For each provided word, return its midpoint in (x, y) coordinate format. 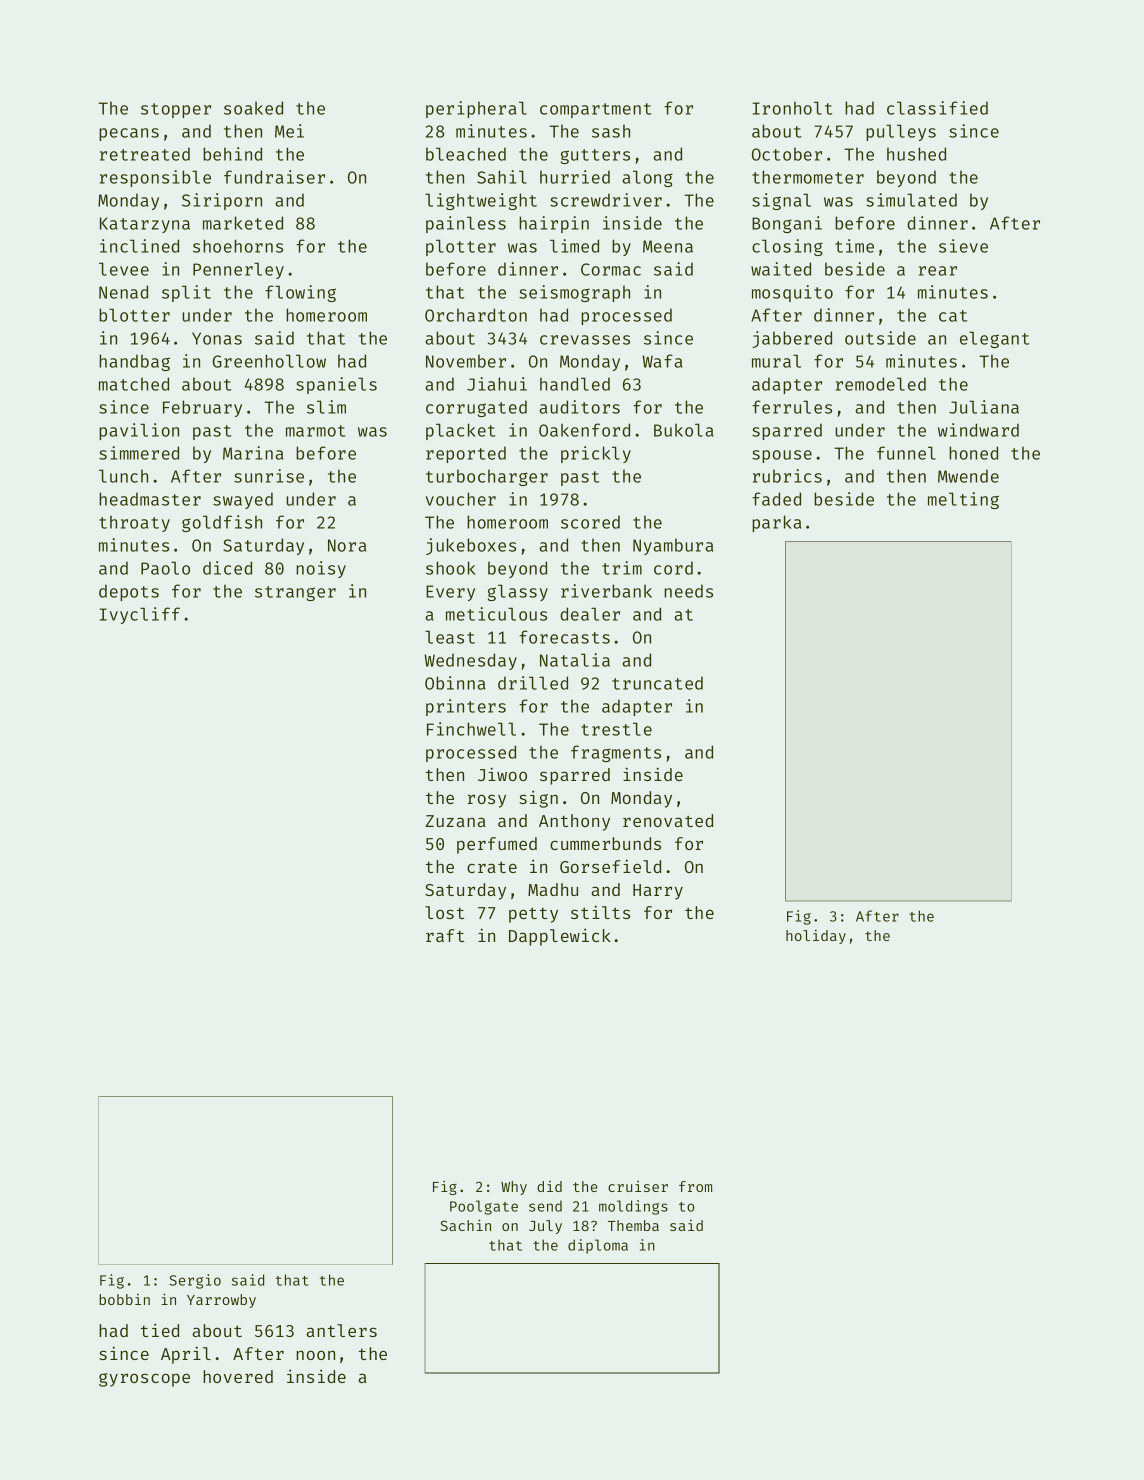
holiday (816, 936)
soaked (253, 108)
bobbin (124, 1299)
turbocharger (487, 477)
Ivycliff (140, 615)
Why (514, 1188)
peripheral (476, 109)
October (787, 154)
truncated (657, 683)
